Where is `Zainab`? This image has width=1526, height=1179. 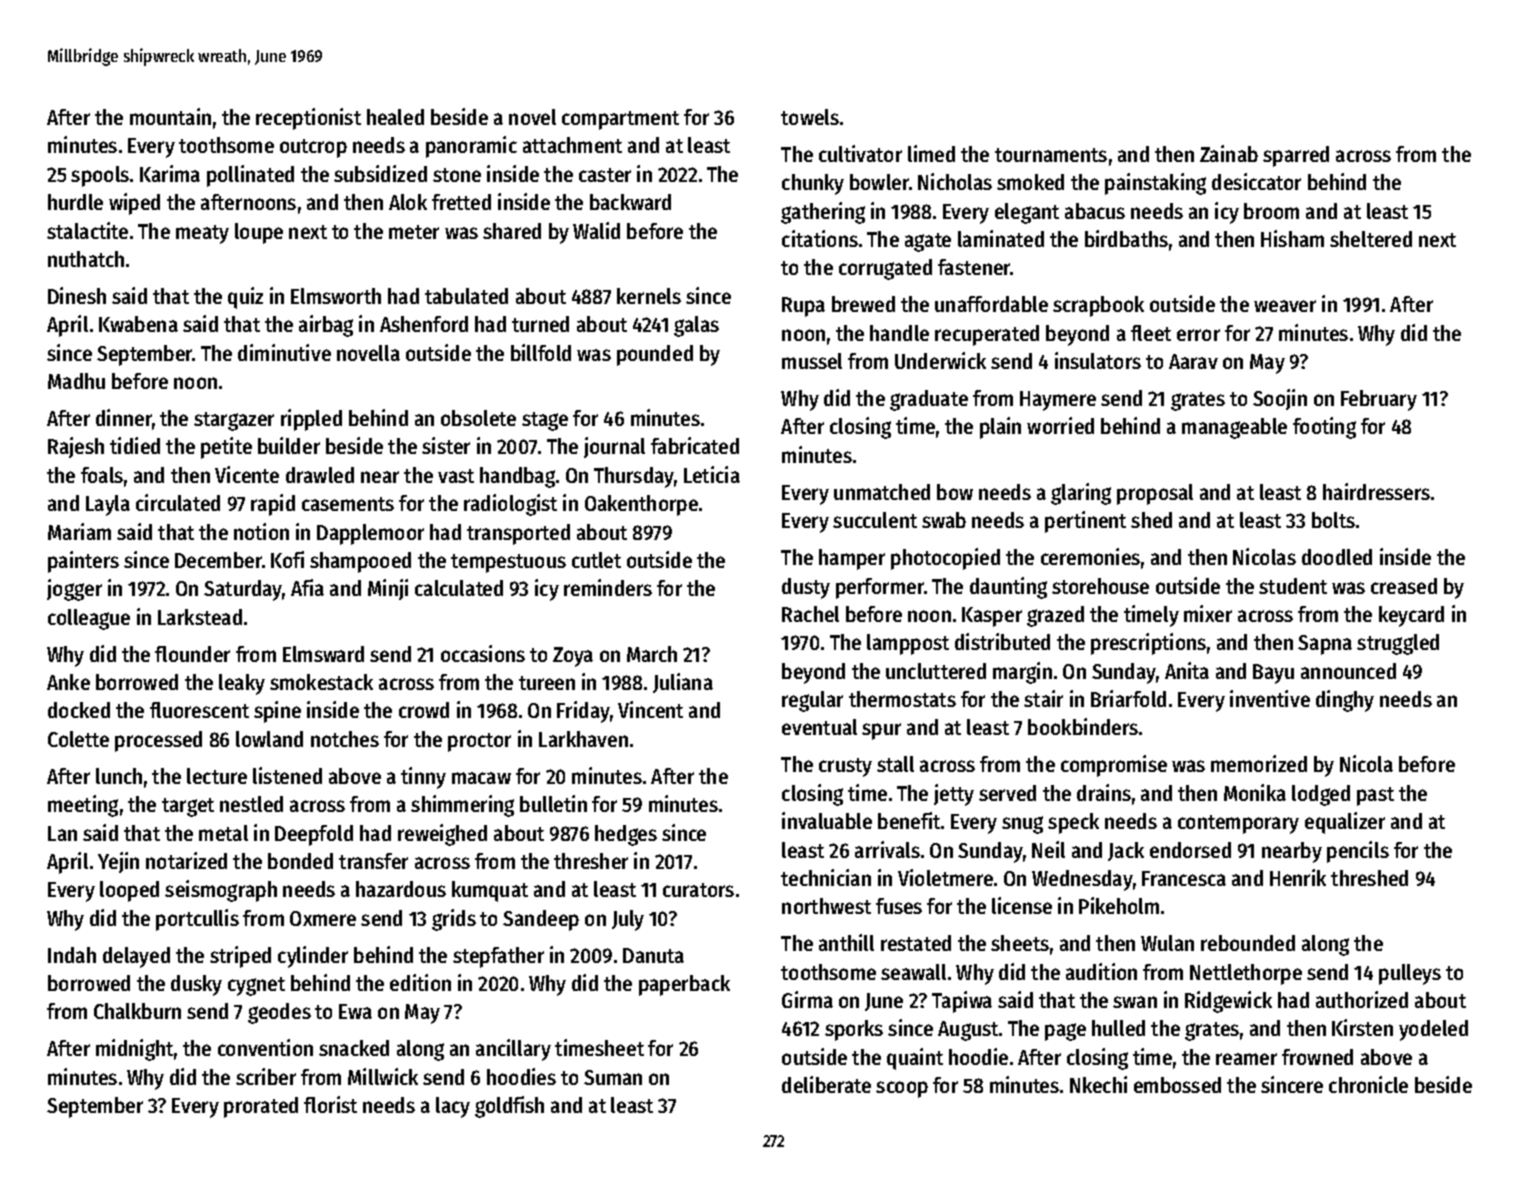 Zainab is located at coordinates (1229, 153).
